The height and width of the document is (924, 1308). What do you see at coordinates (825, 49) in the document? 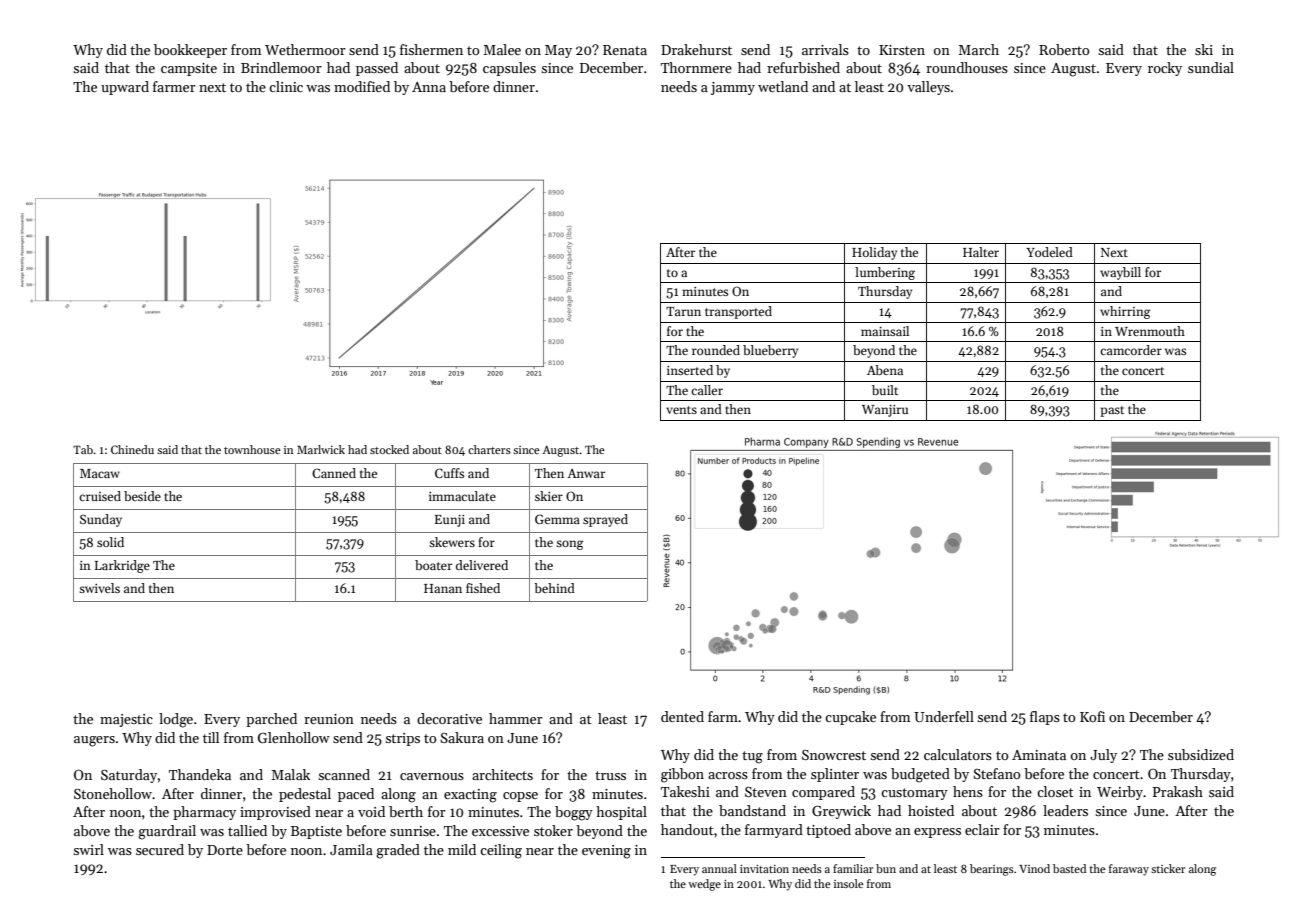
I see `arrivals` at bounding box center [825, 49].
